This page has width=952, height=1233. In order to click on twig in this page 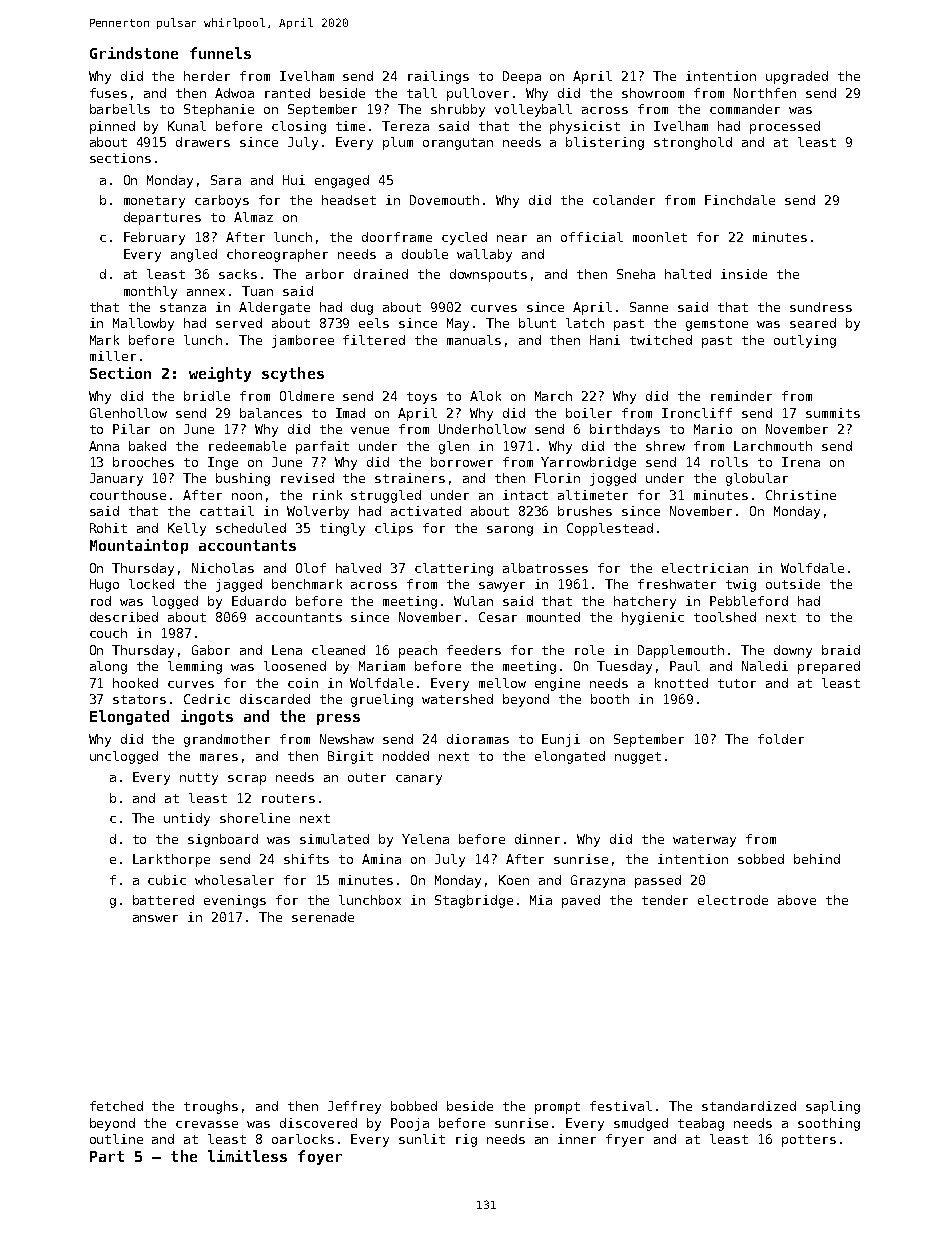, I will do `click(741, 585)`.
